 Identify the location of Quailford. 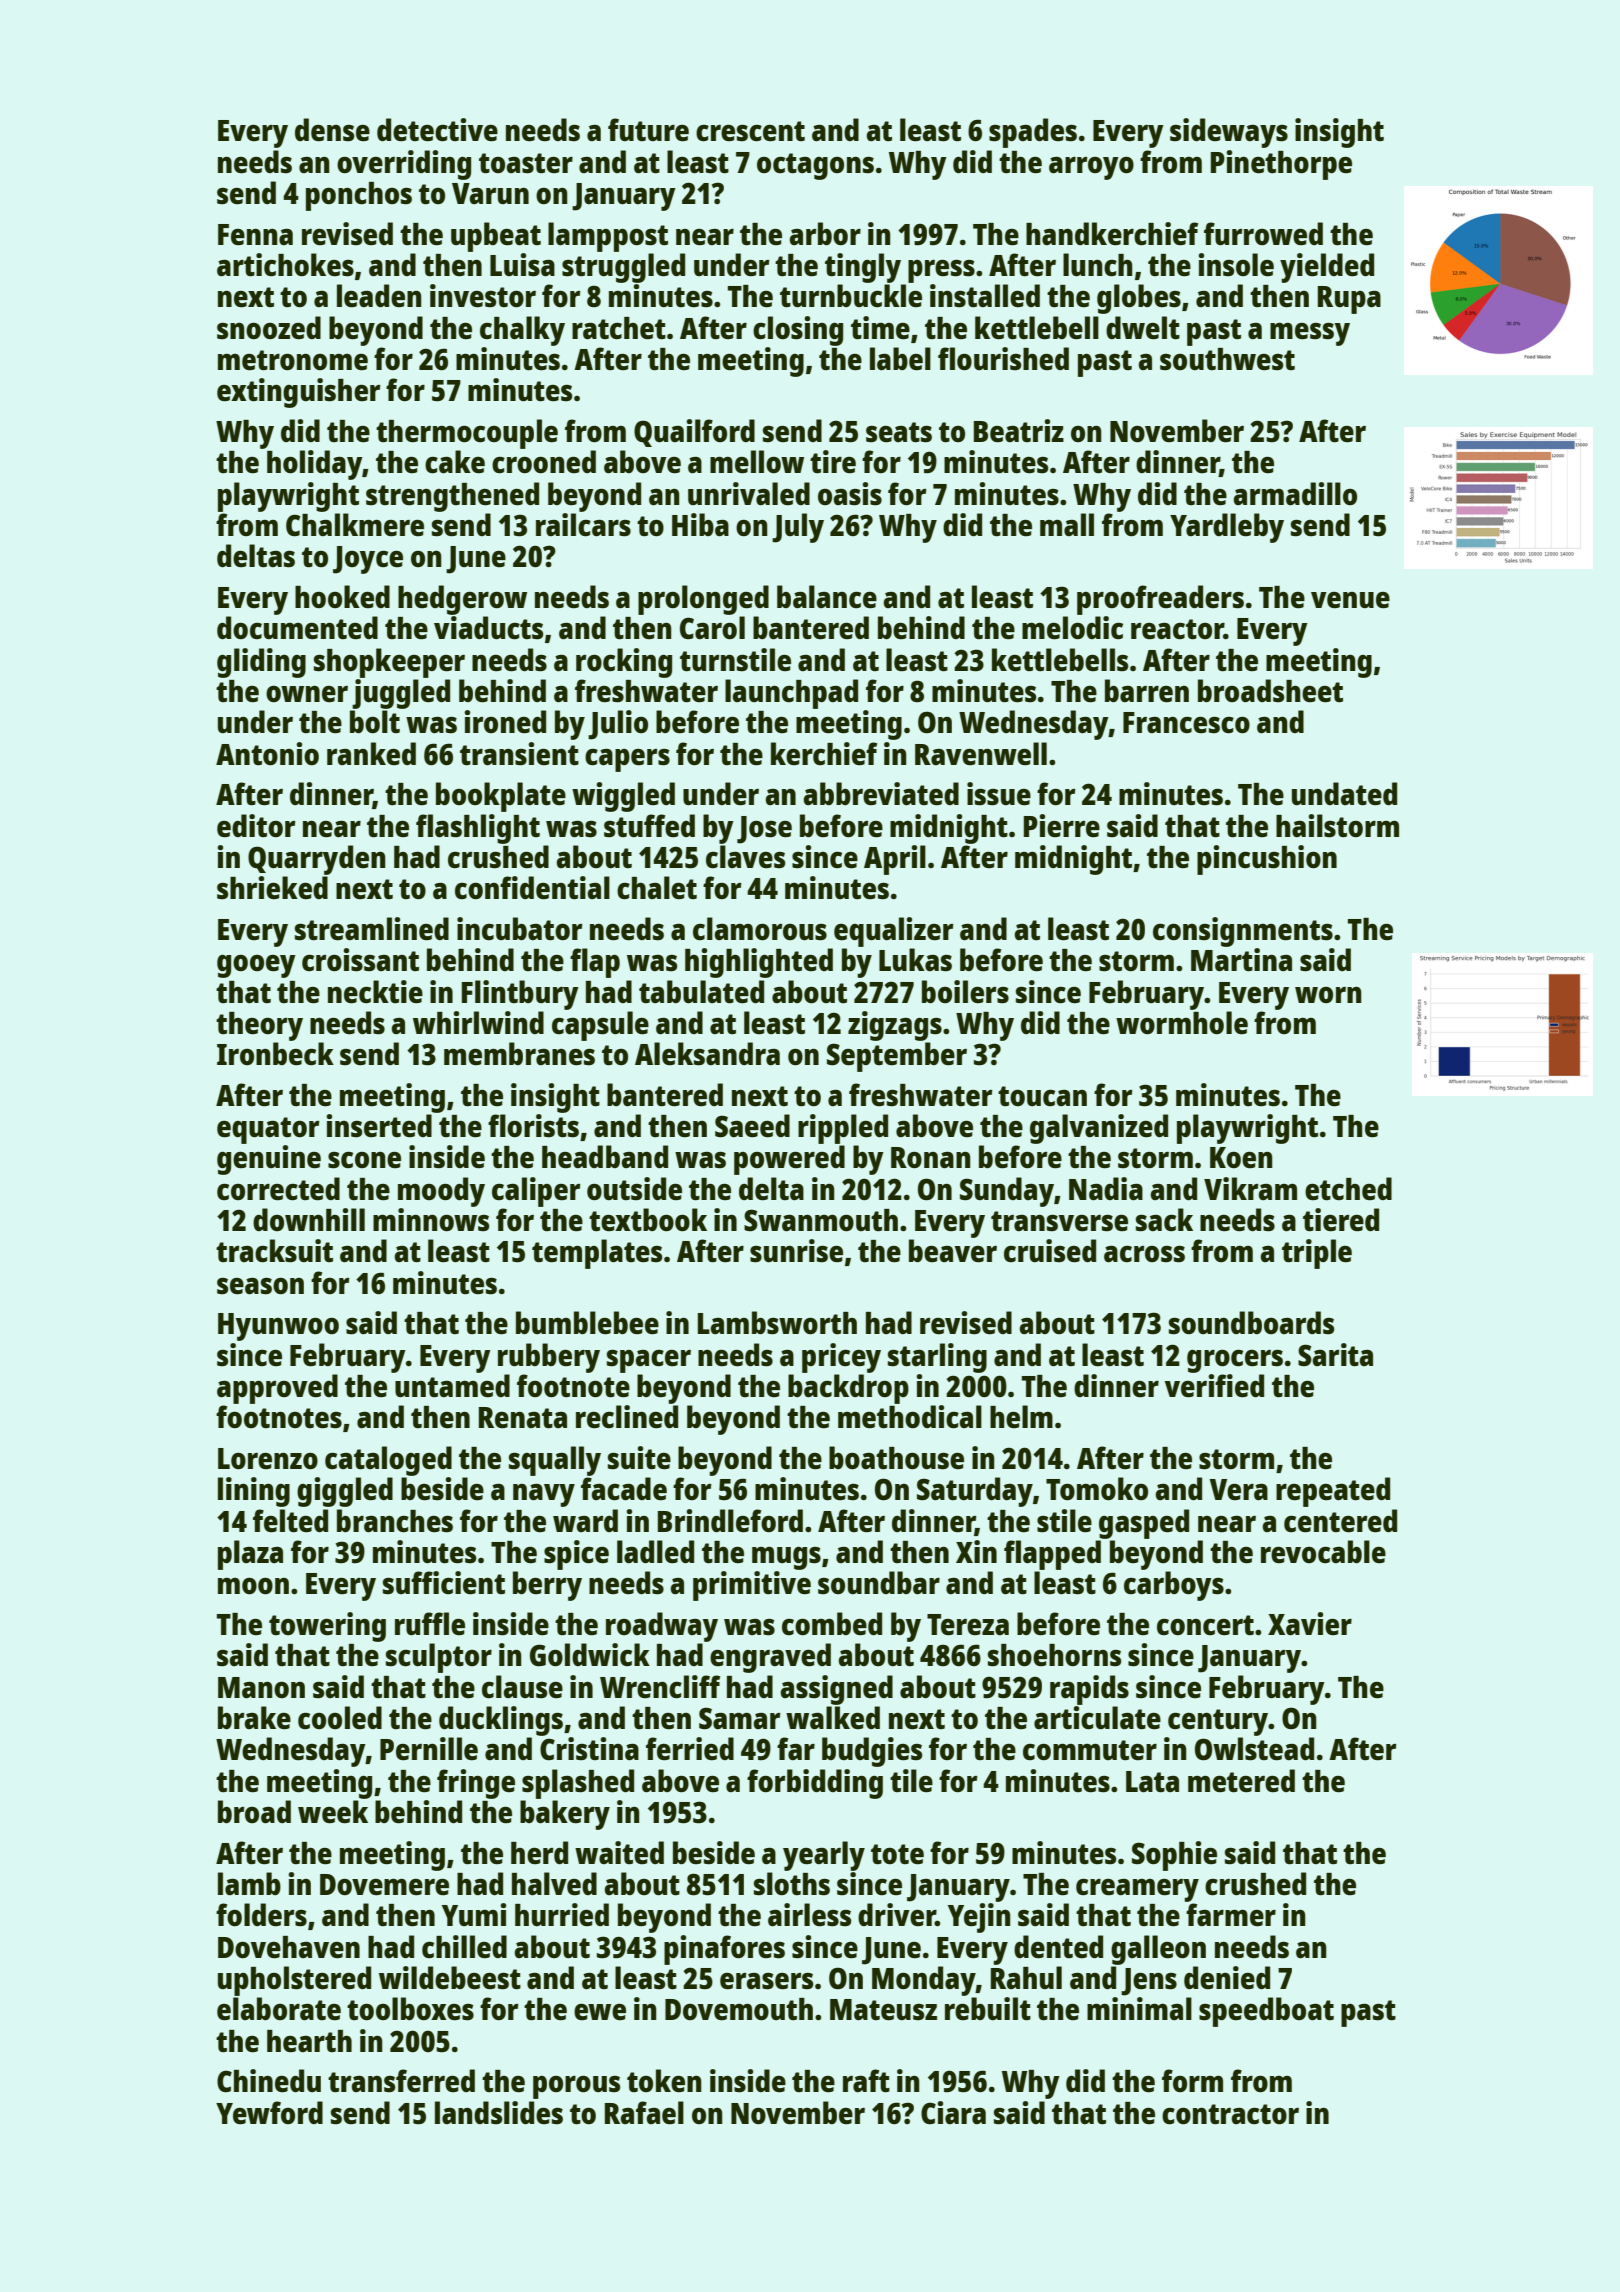
(694, 433).
